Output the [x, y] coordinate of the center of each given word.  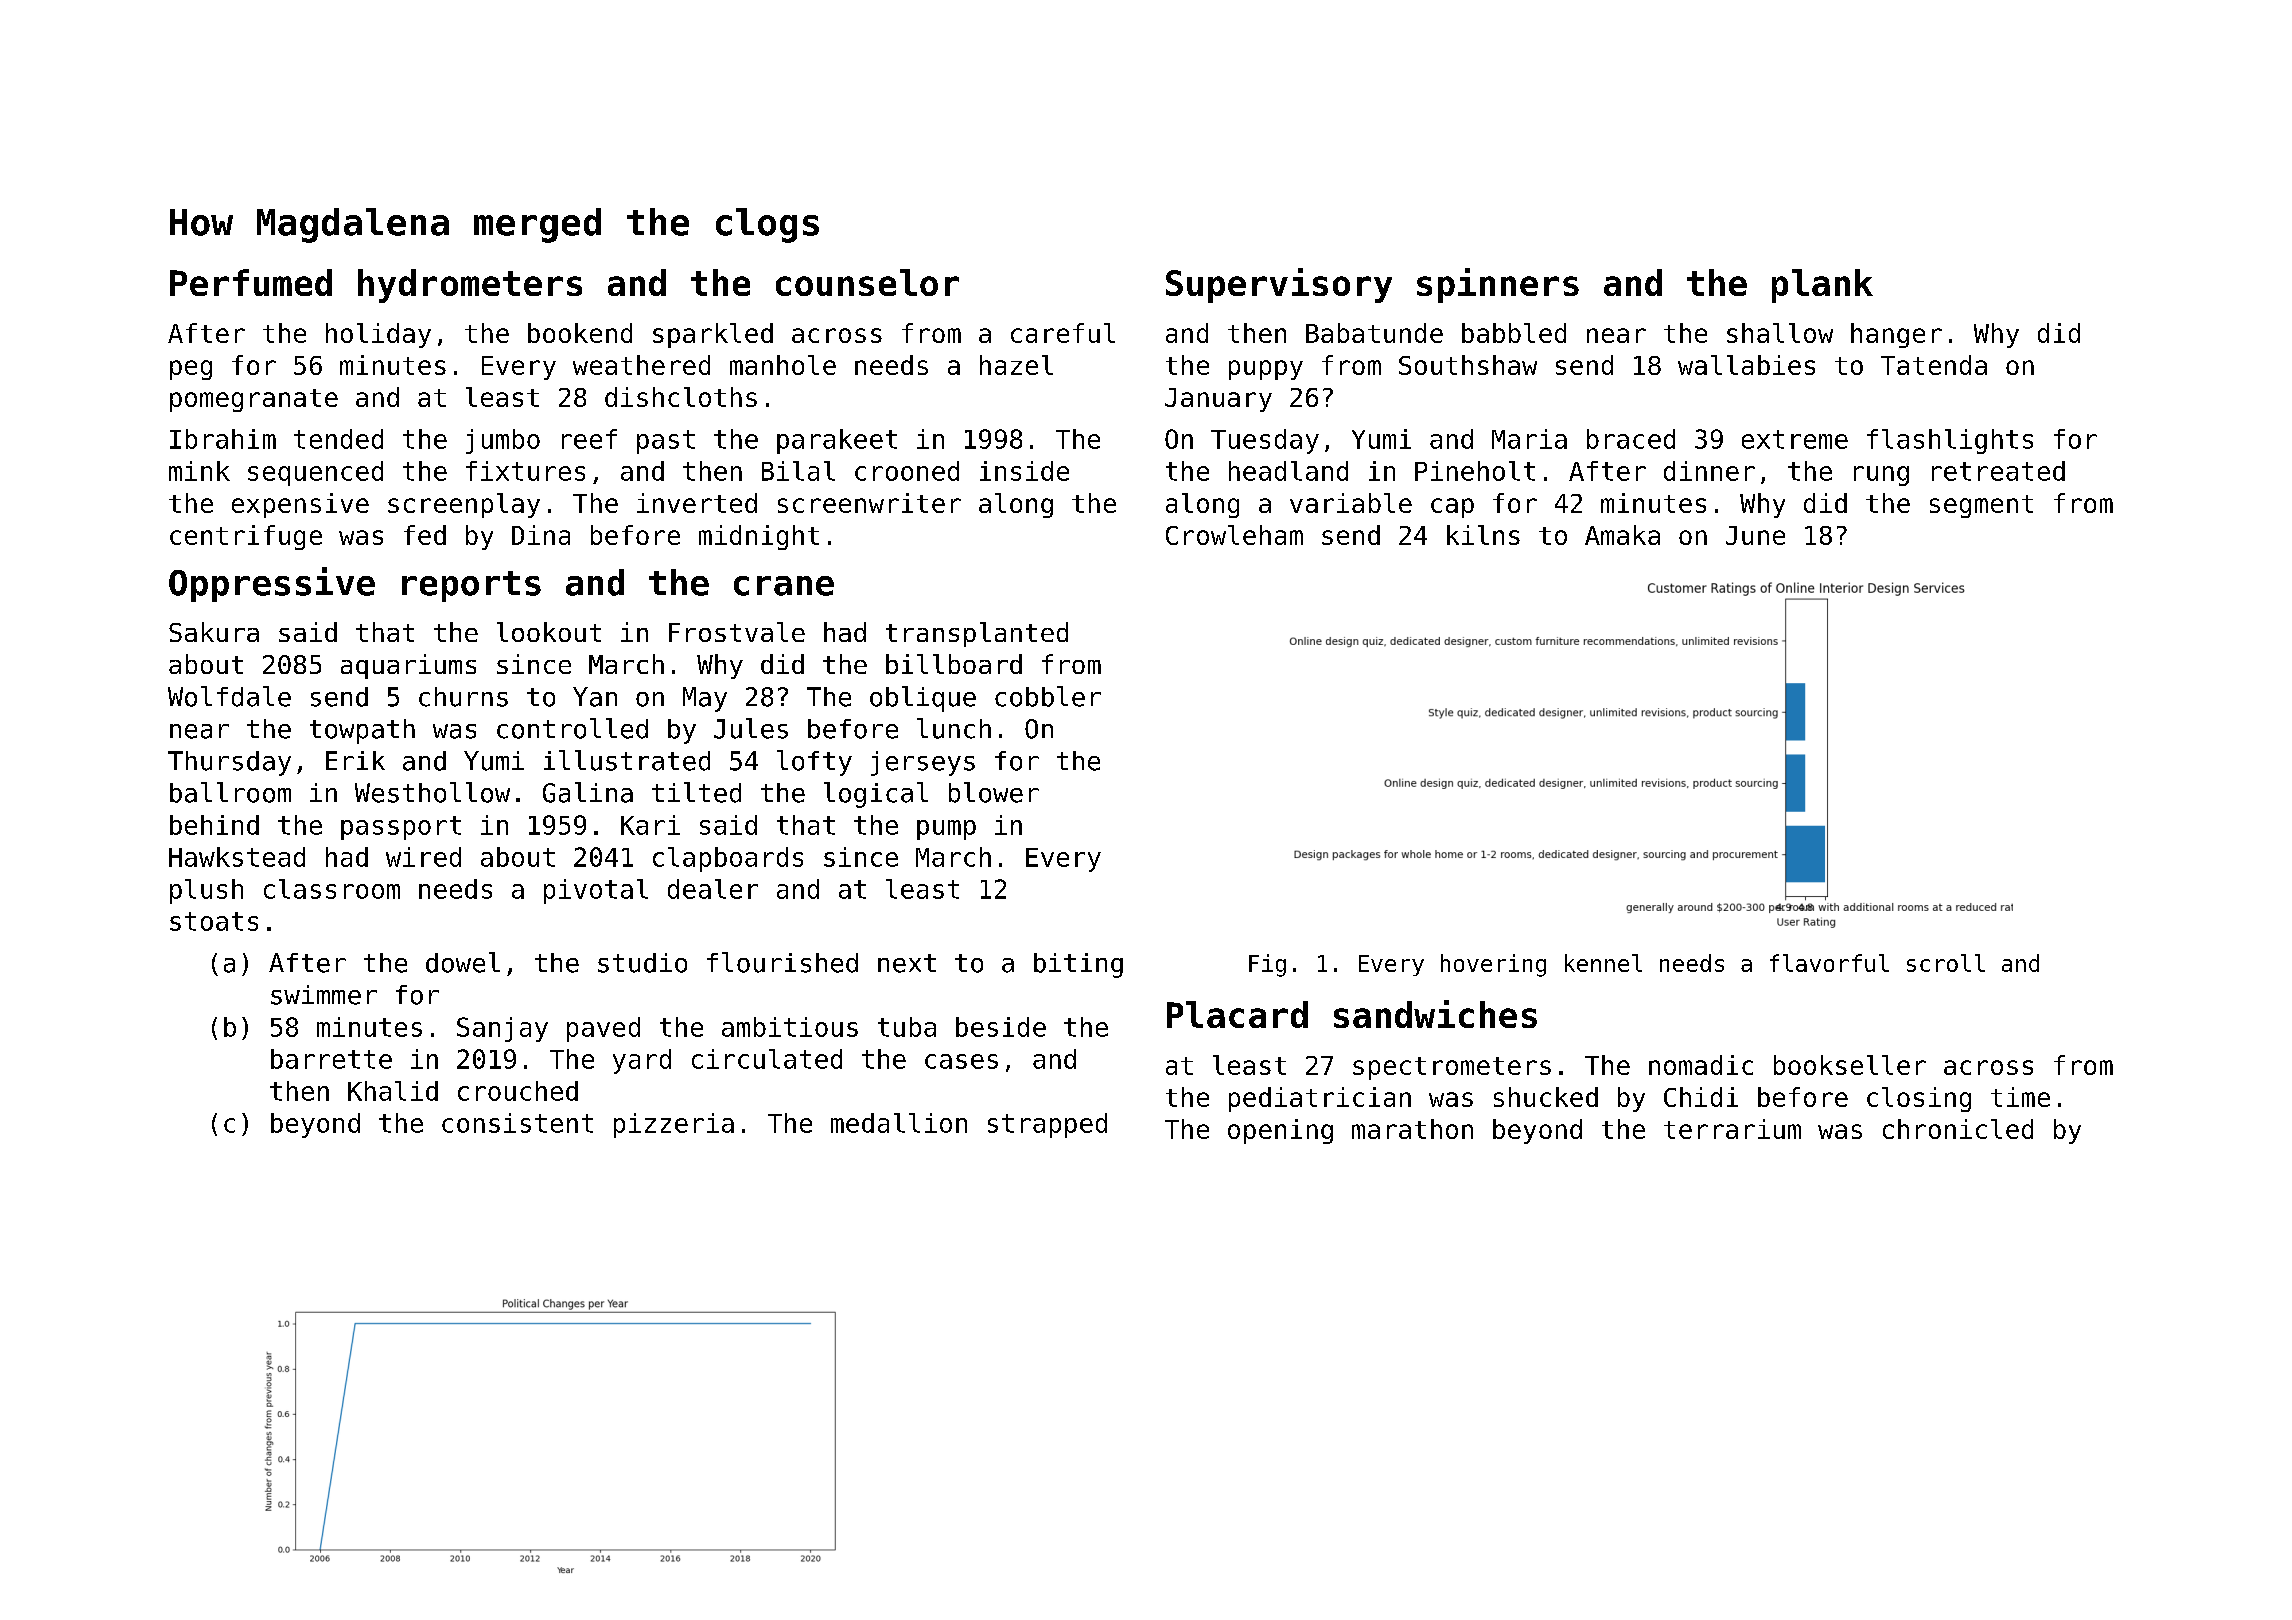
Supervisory [1279, 285]
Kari [650, 825]
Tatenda [1934, 365]
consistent [517, 1123]
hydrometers [470, 286]
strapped [1047, 1125]
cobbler [1048, 696]
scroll [1946, 963]
